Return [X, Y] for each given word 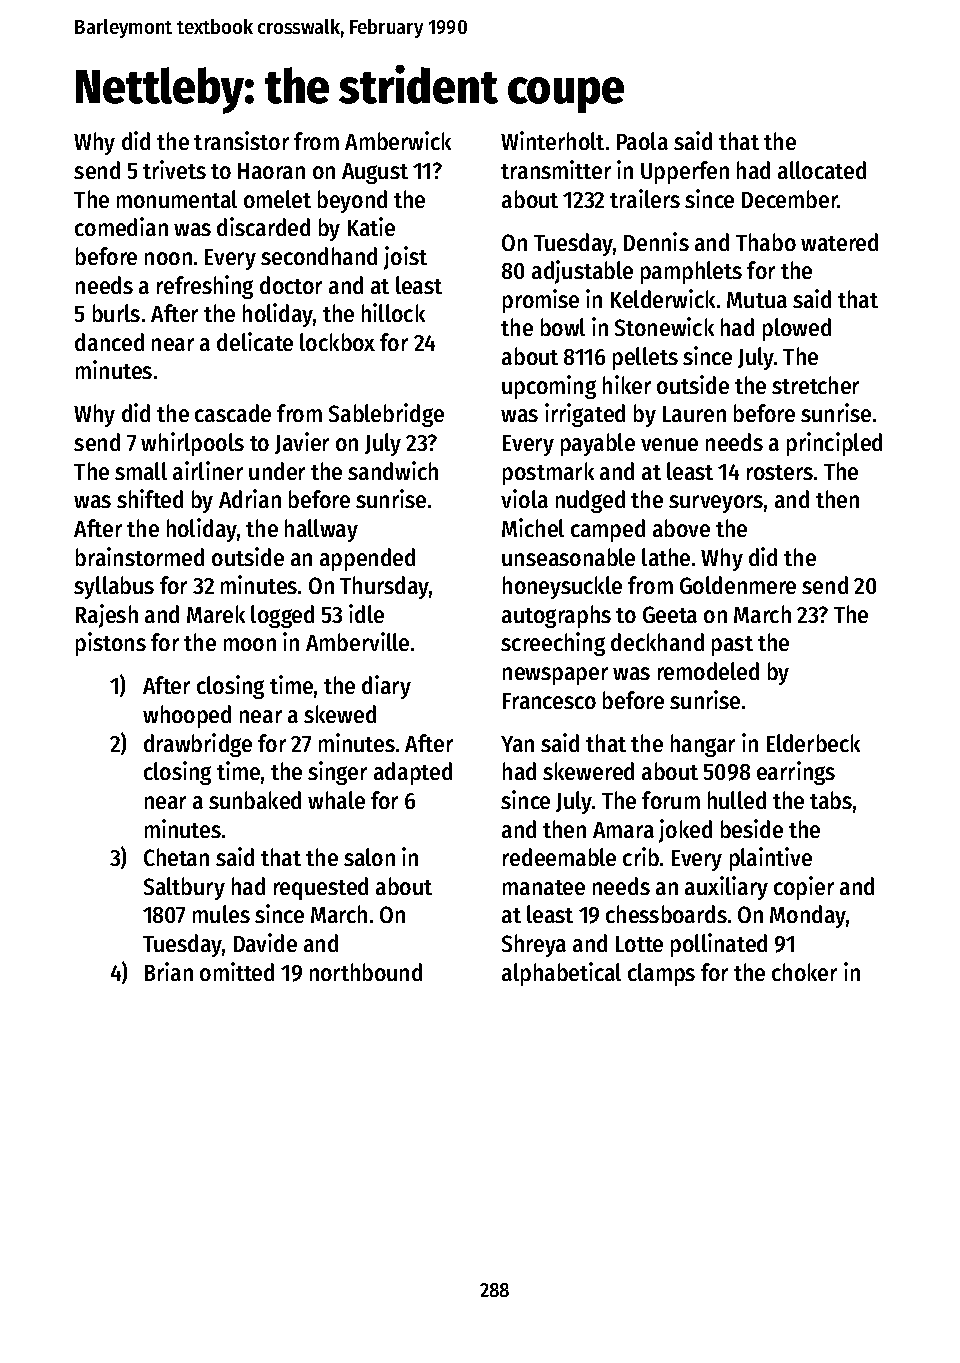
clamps [661, 974]
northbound [366, 972]
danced [109, 342]
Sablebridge [386, 415]
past [732, 646]
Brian [169, 971]
